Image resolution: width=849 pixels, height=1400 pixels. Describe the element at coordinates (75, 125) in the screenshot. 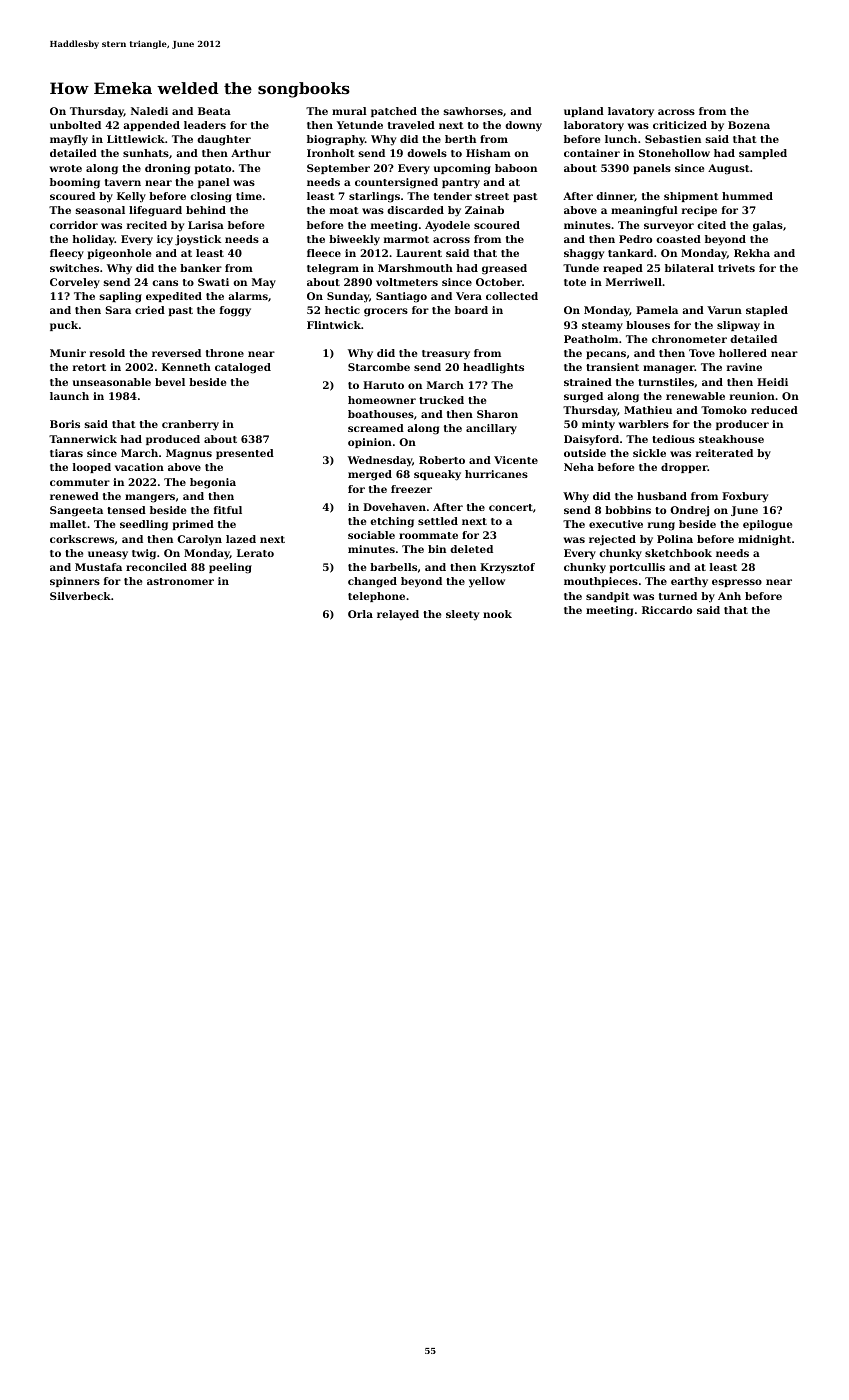

I see `unbolted` at that location.
